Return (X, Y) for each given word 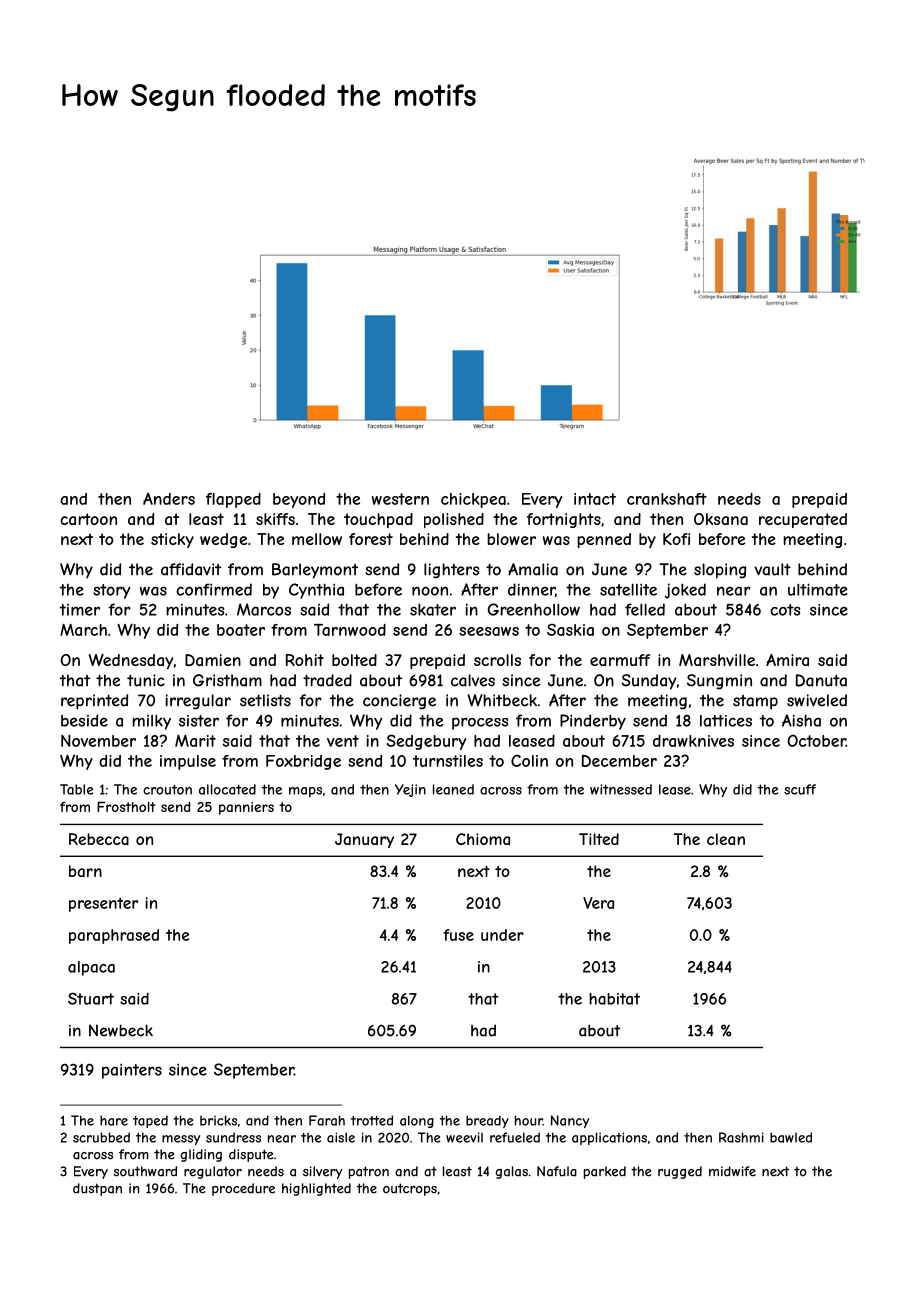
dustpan (97, 1189)
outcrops (410, 1189)
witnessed (621, 789)
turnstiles (448, 761)
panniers (246, 808)
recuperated (803, 520)
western (400, 499)
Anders (169, 498)
